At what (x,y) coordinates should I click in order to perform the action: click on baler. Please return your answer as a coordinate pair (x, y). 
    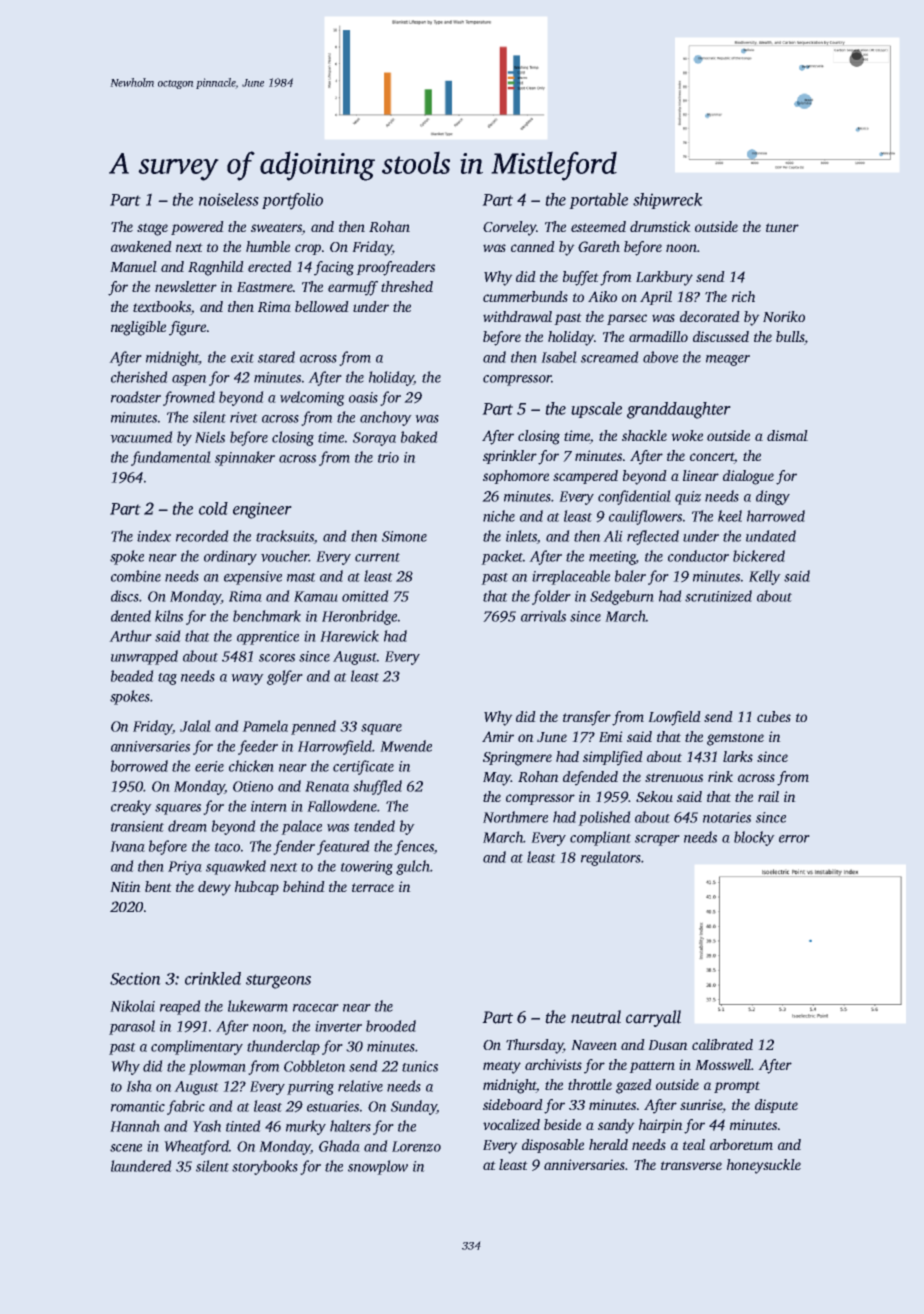
    Looking at the image, I should click on (630, 576).
